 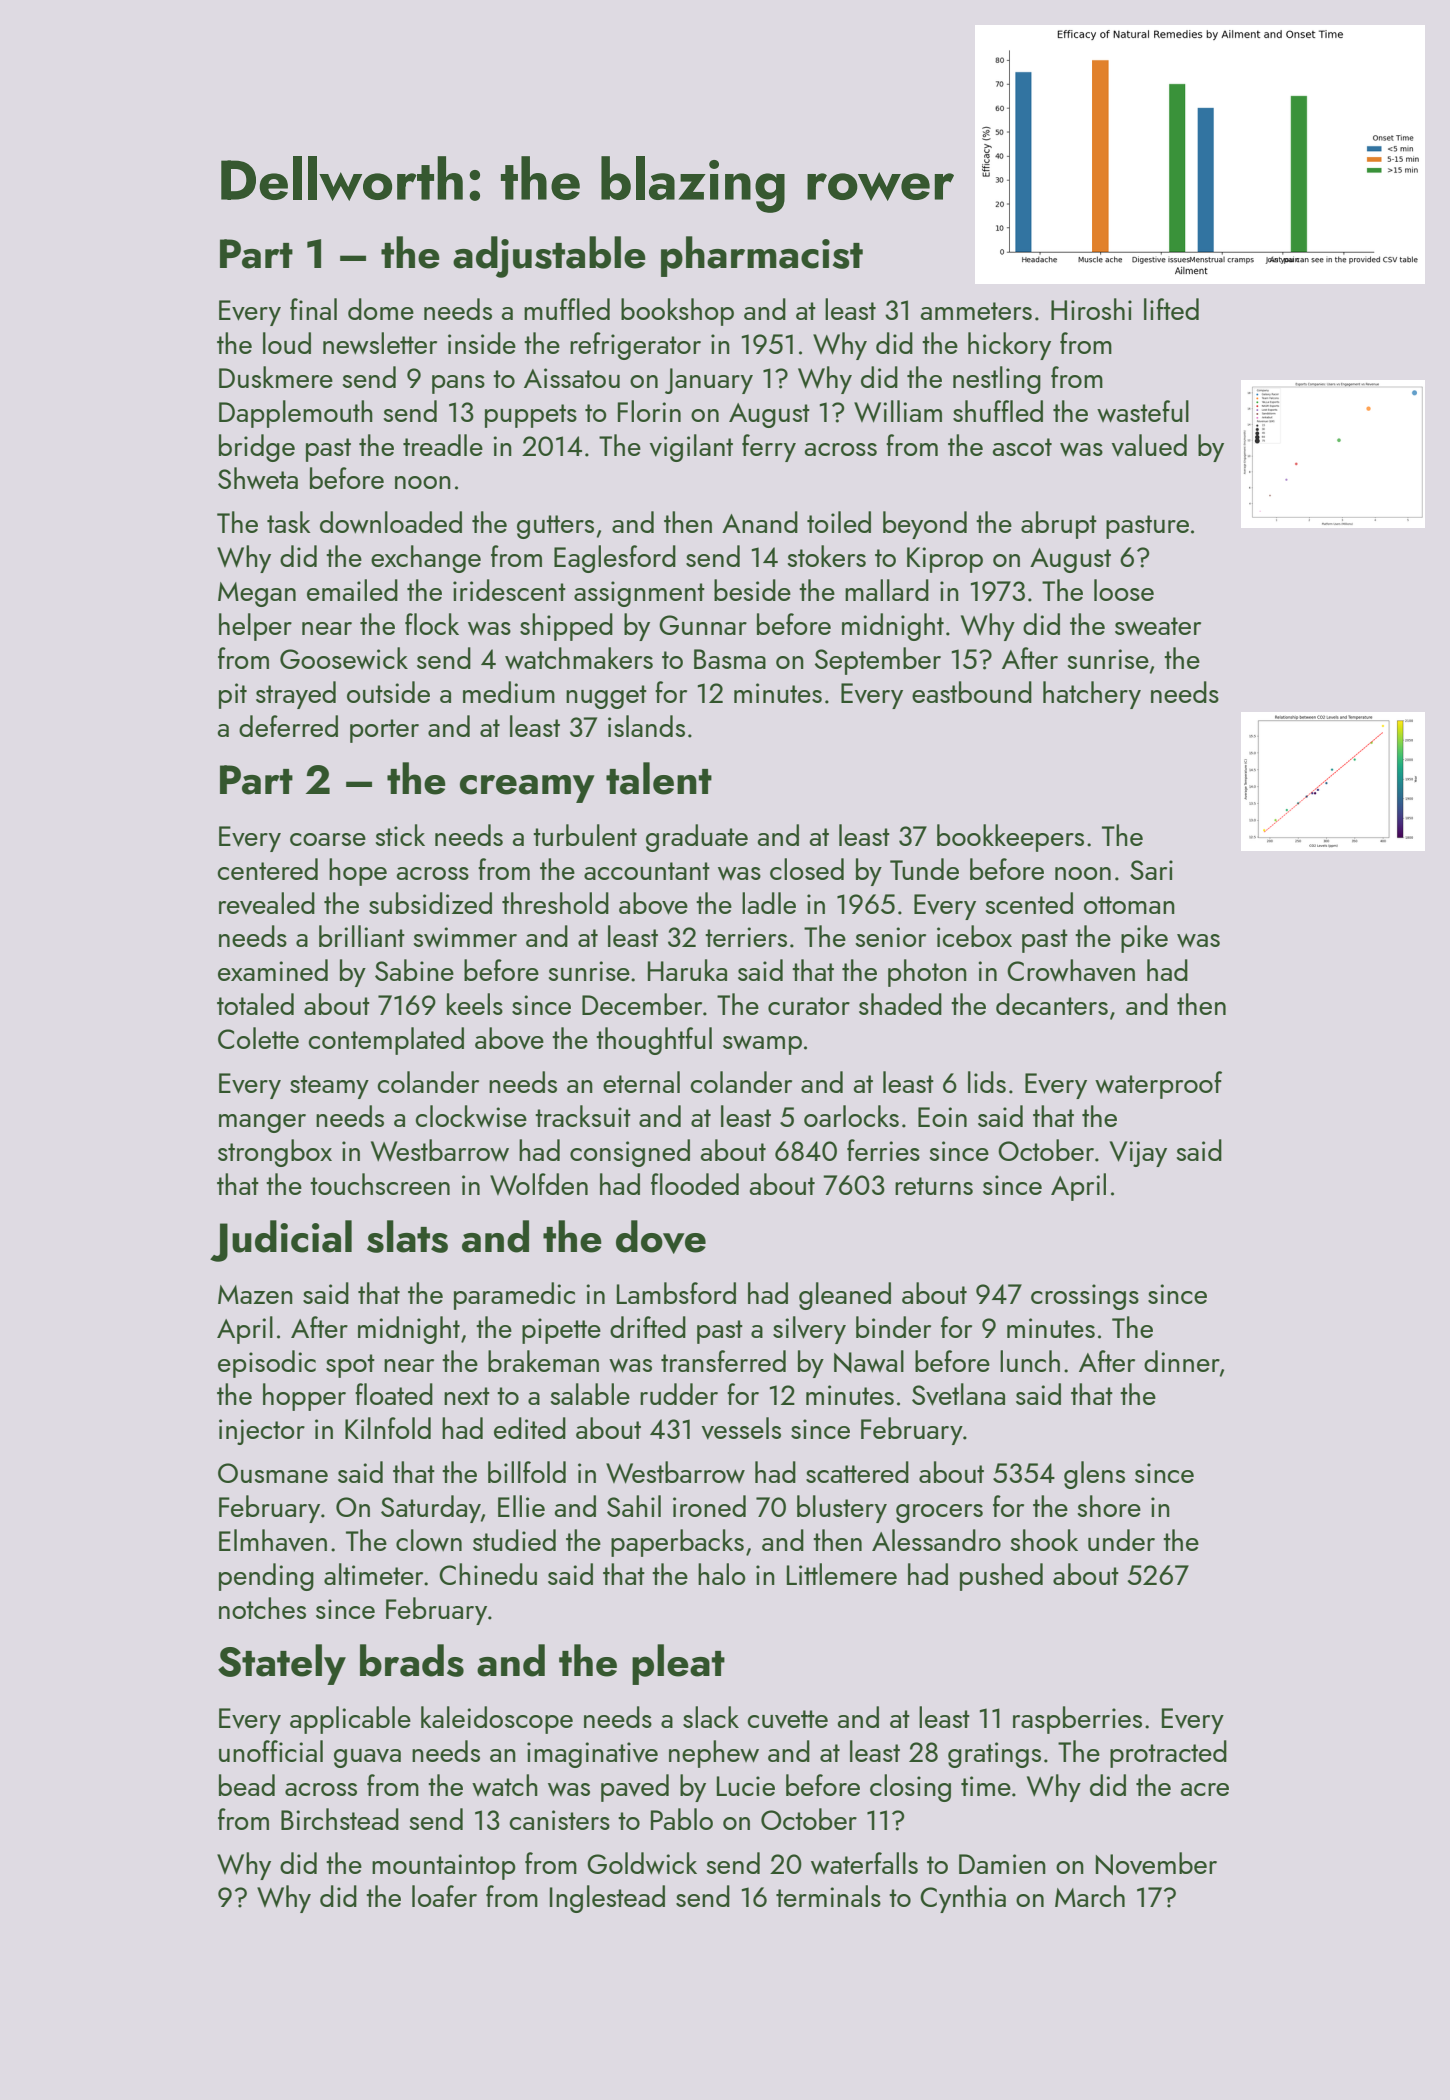 What do you see at coordinates (258, 1038) in the document?
I see `Colette` at bounding box center [258, 1038].
